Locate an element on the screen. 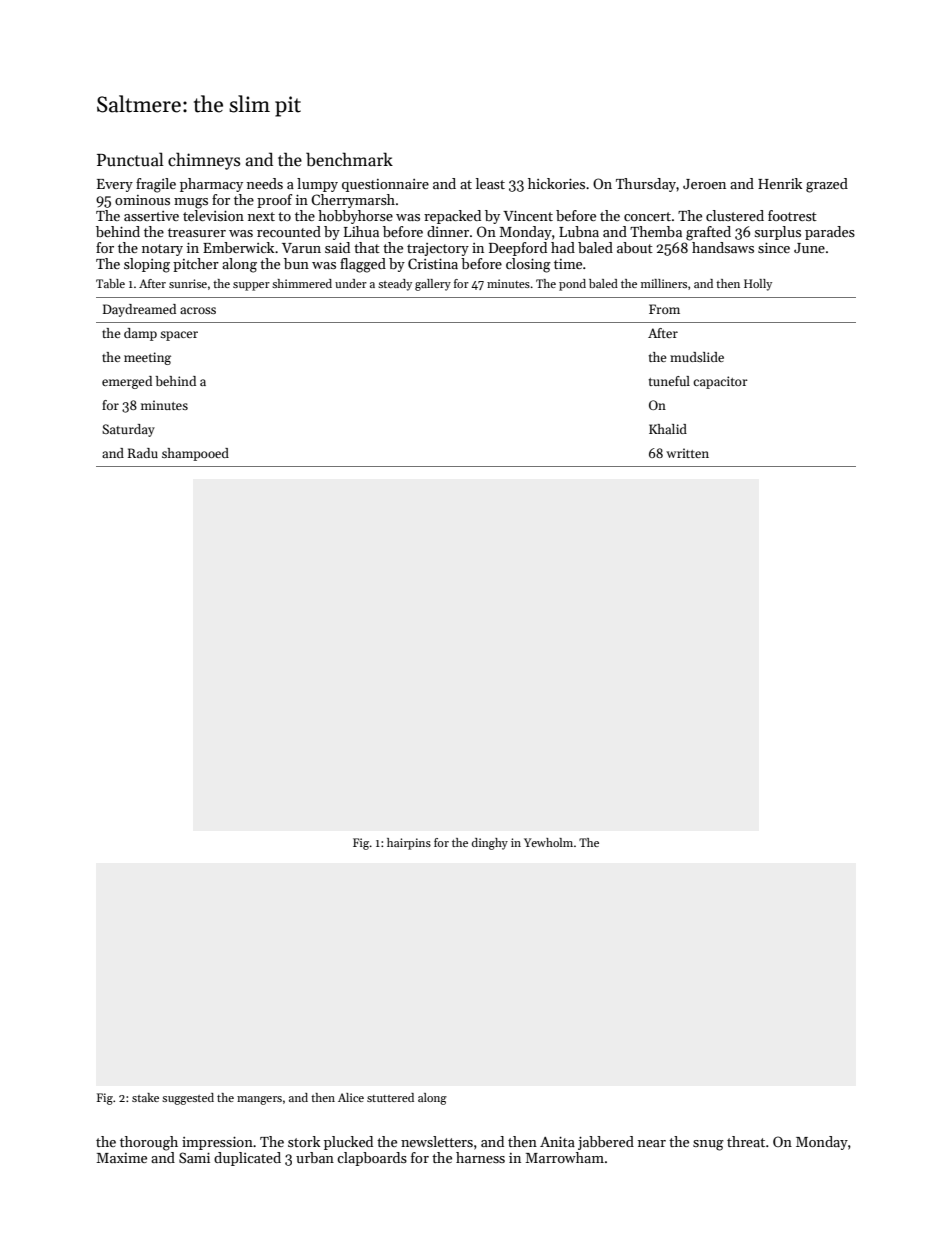 The height and width of the screenshot is (1233, 952). hairpins is located at coordinates (409, 844).
